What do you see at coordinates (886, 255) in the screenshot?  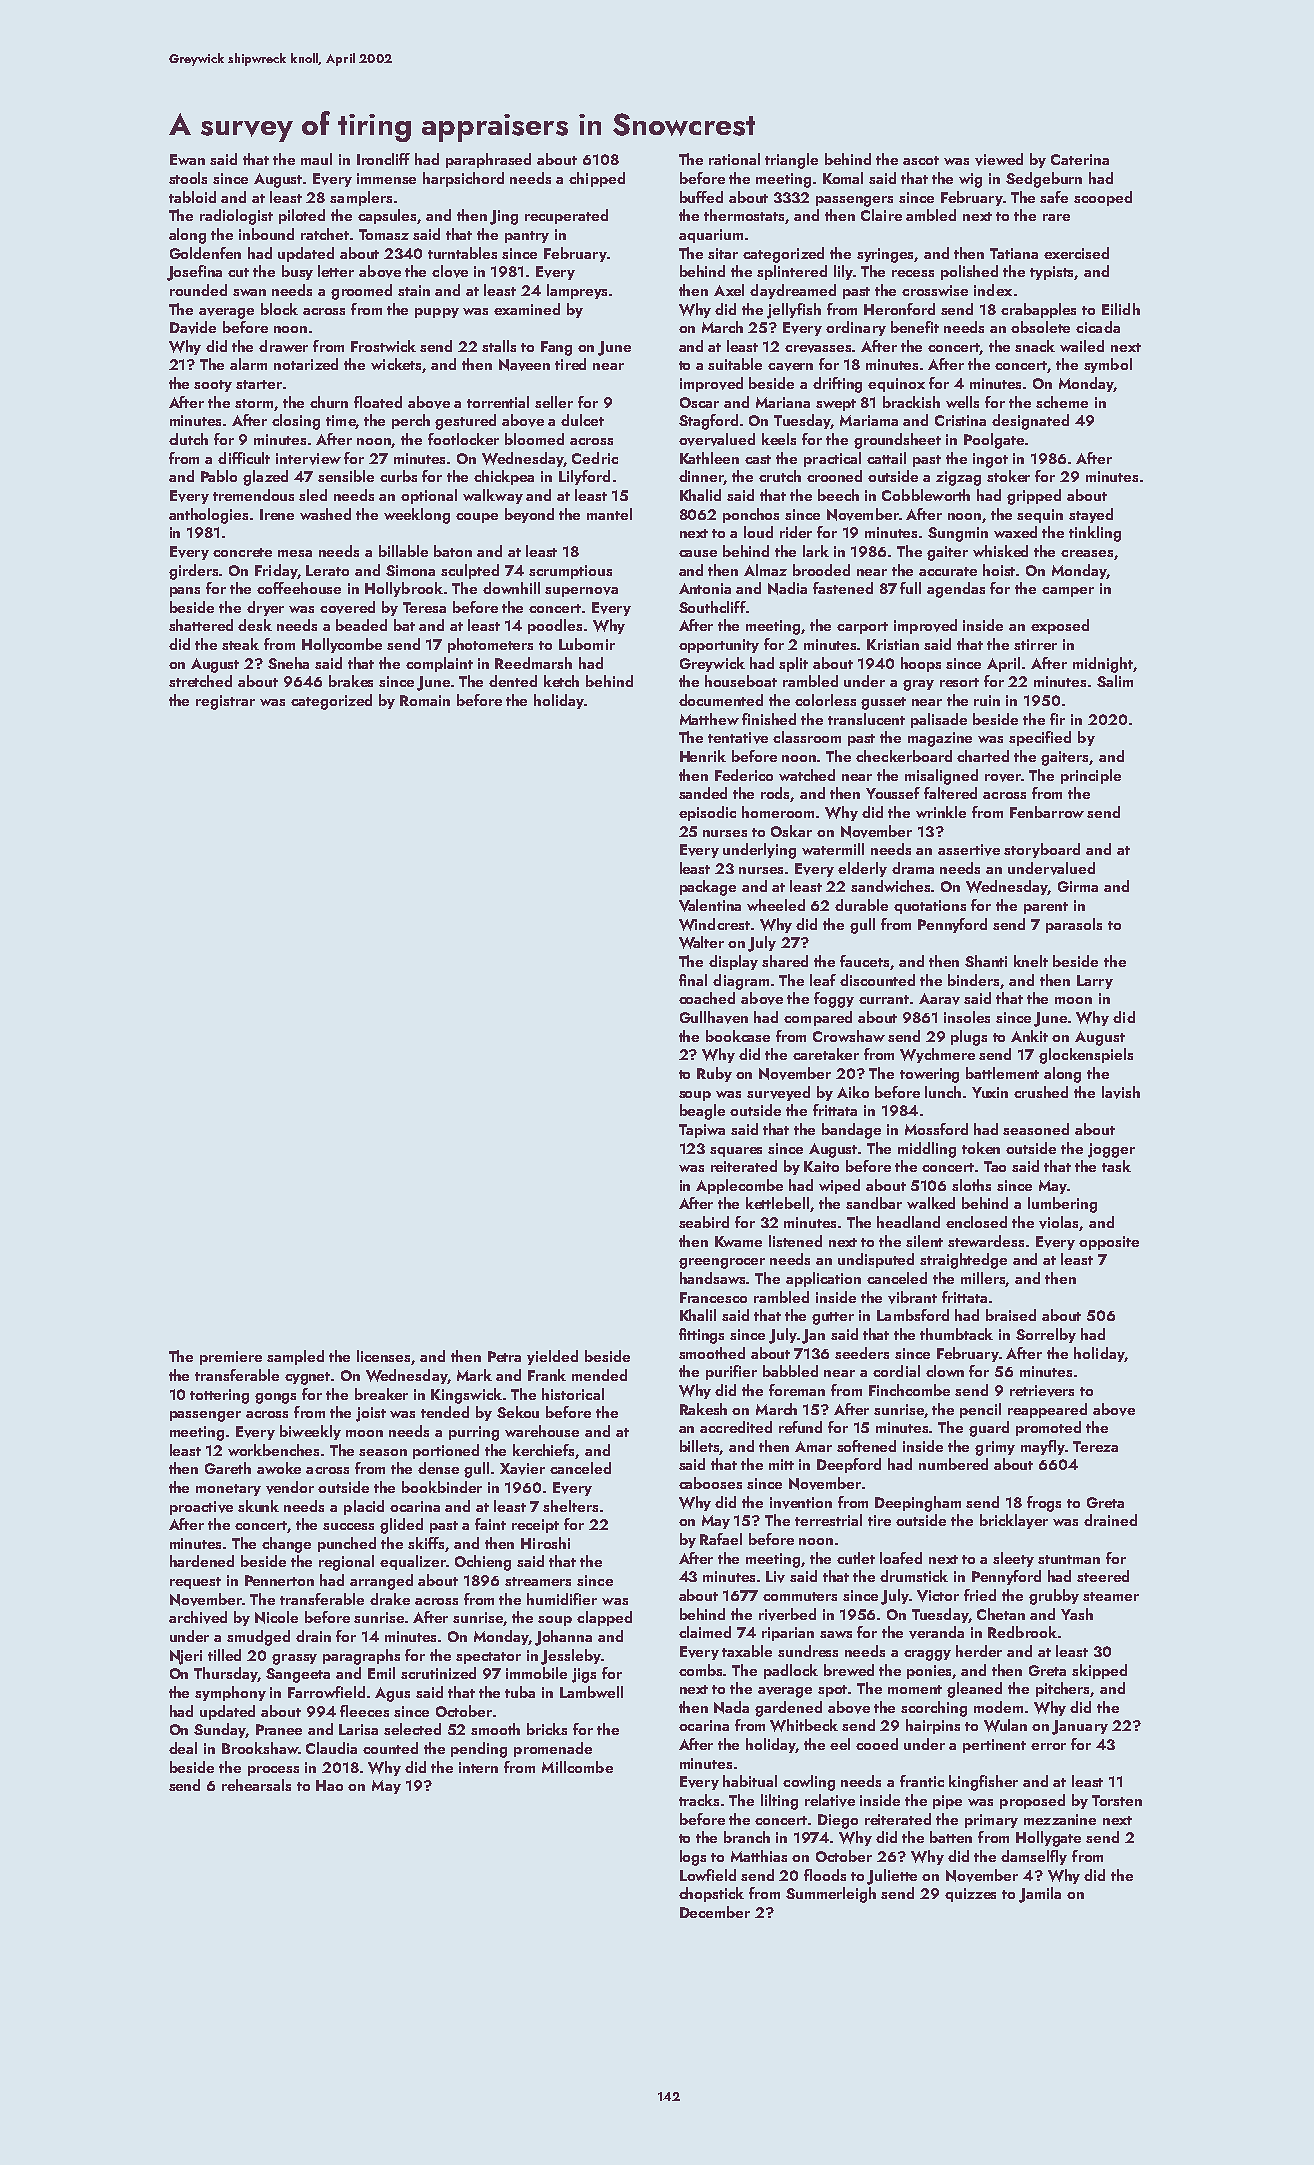 I see `syringes` at bounding box center [886, 255].
